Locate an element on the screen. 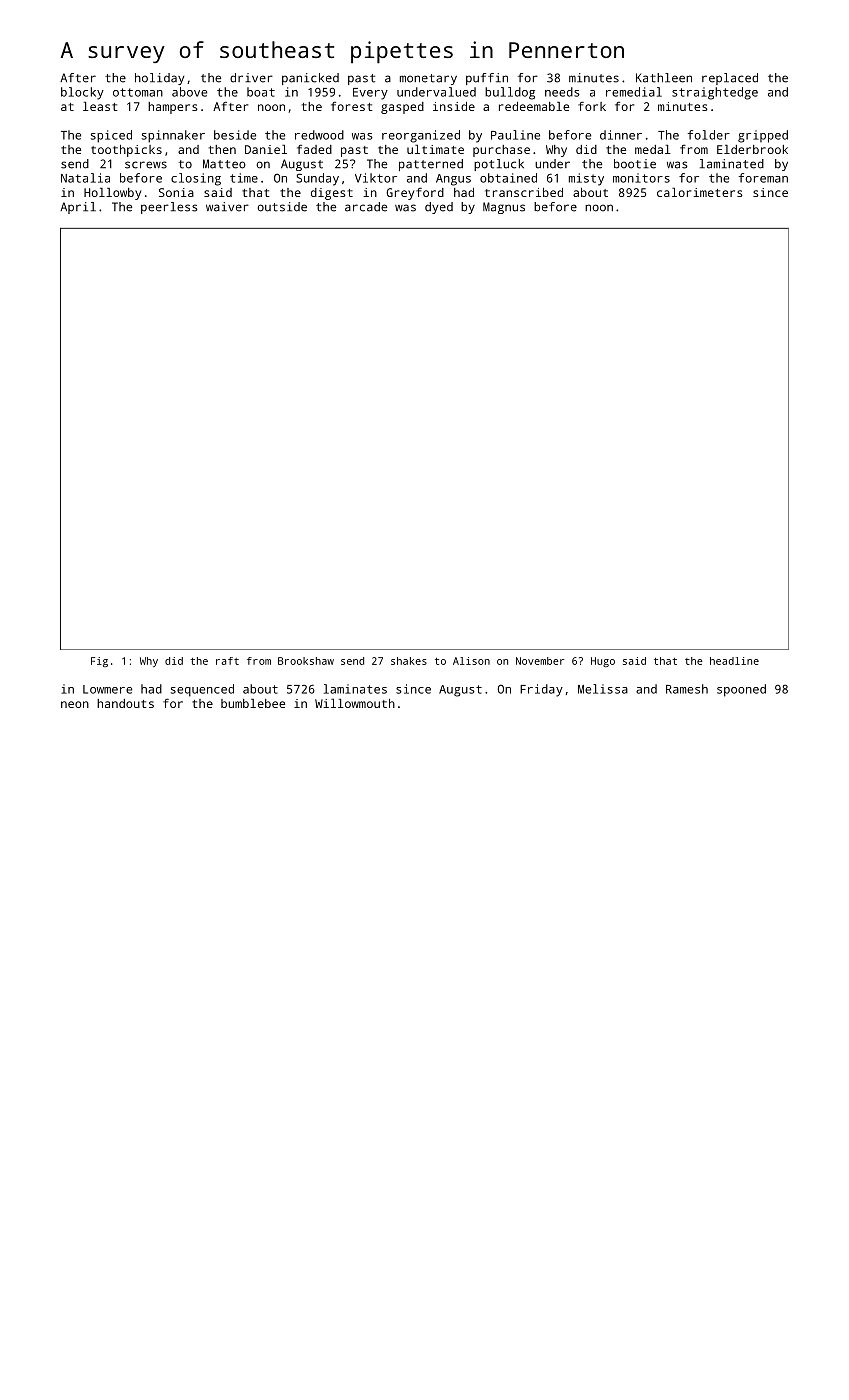 Image resolution: width=849 pixels, height=1400 pixels. dyed is located at coordinates (439, 208).
